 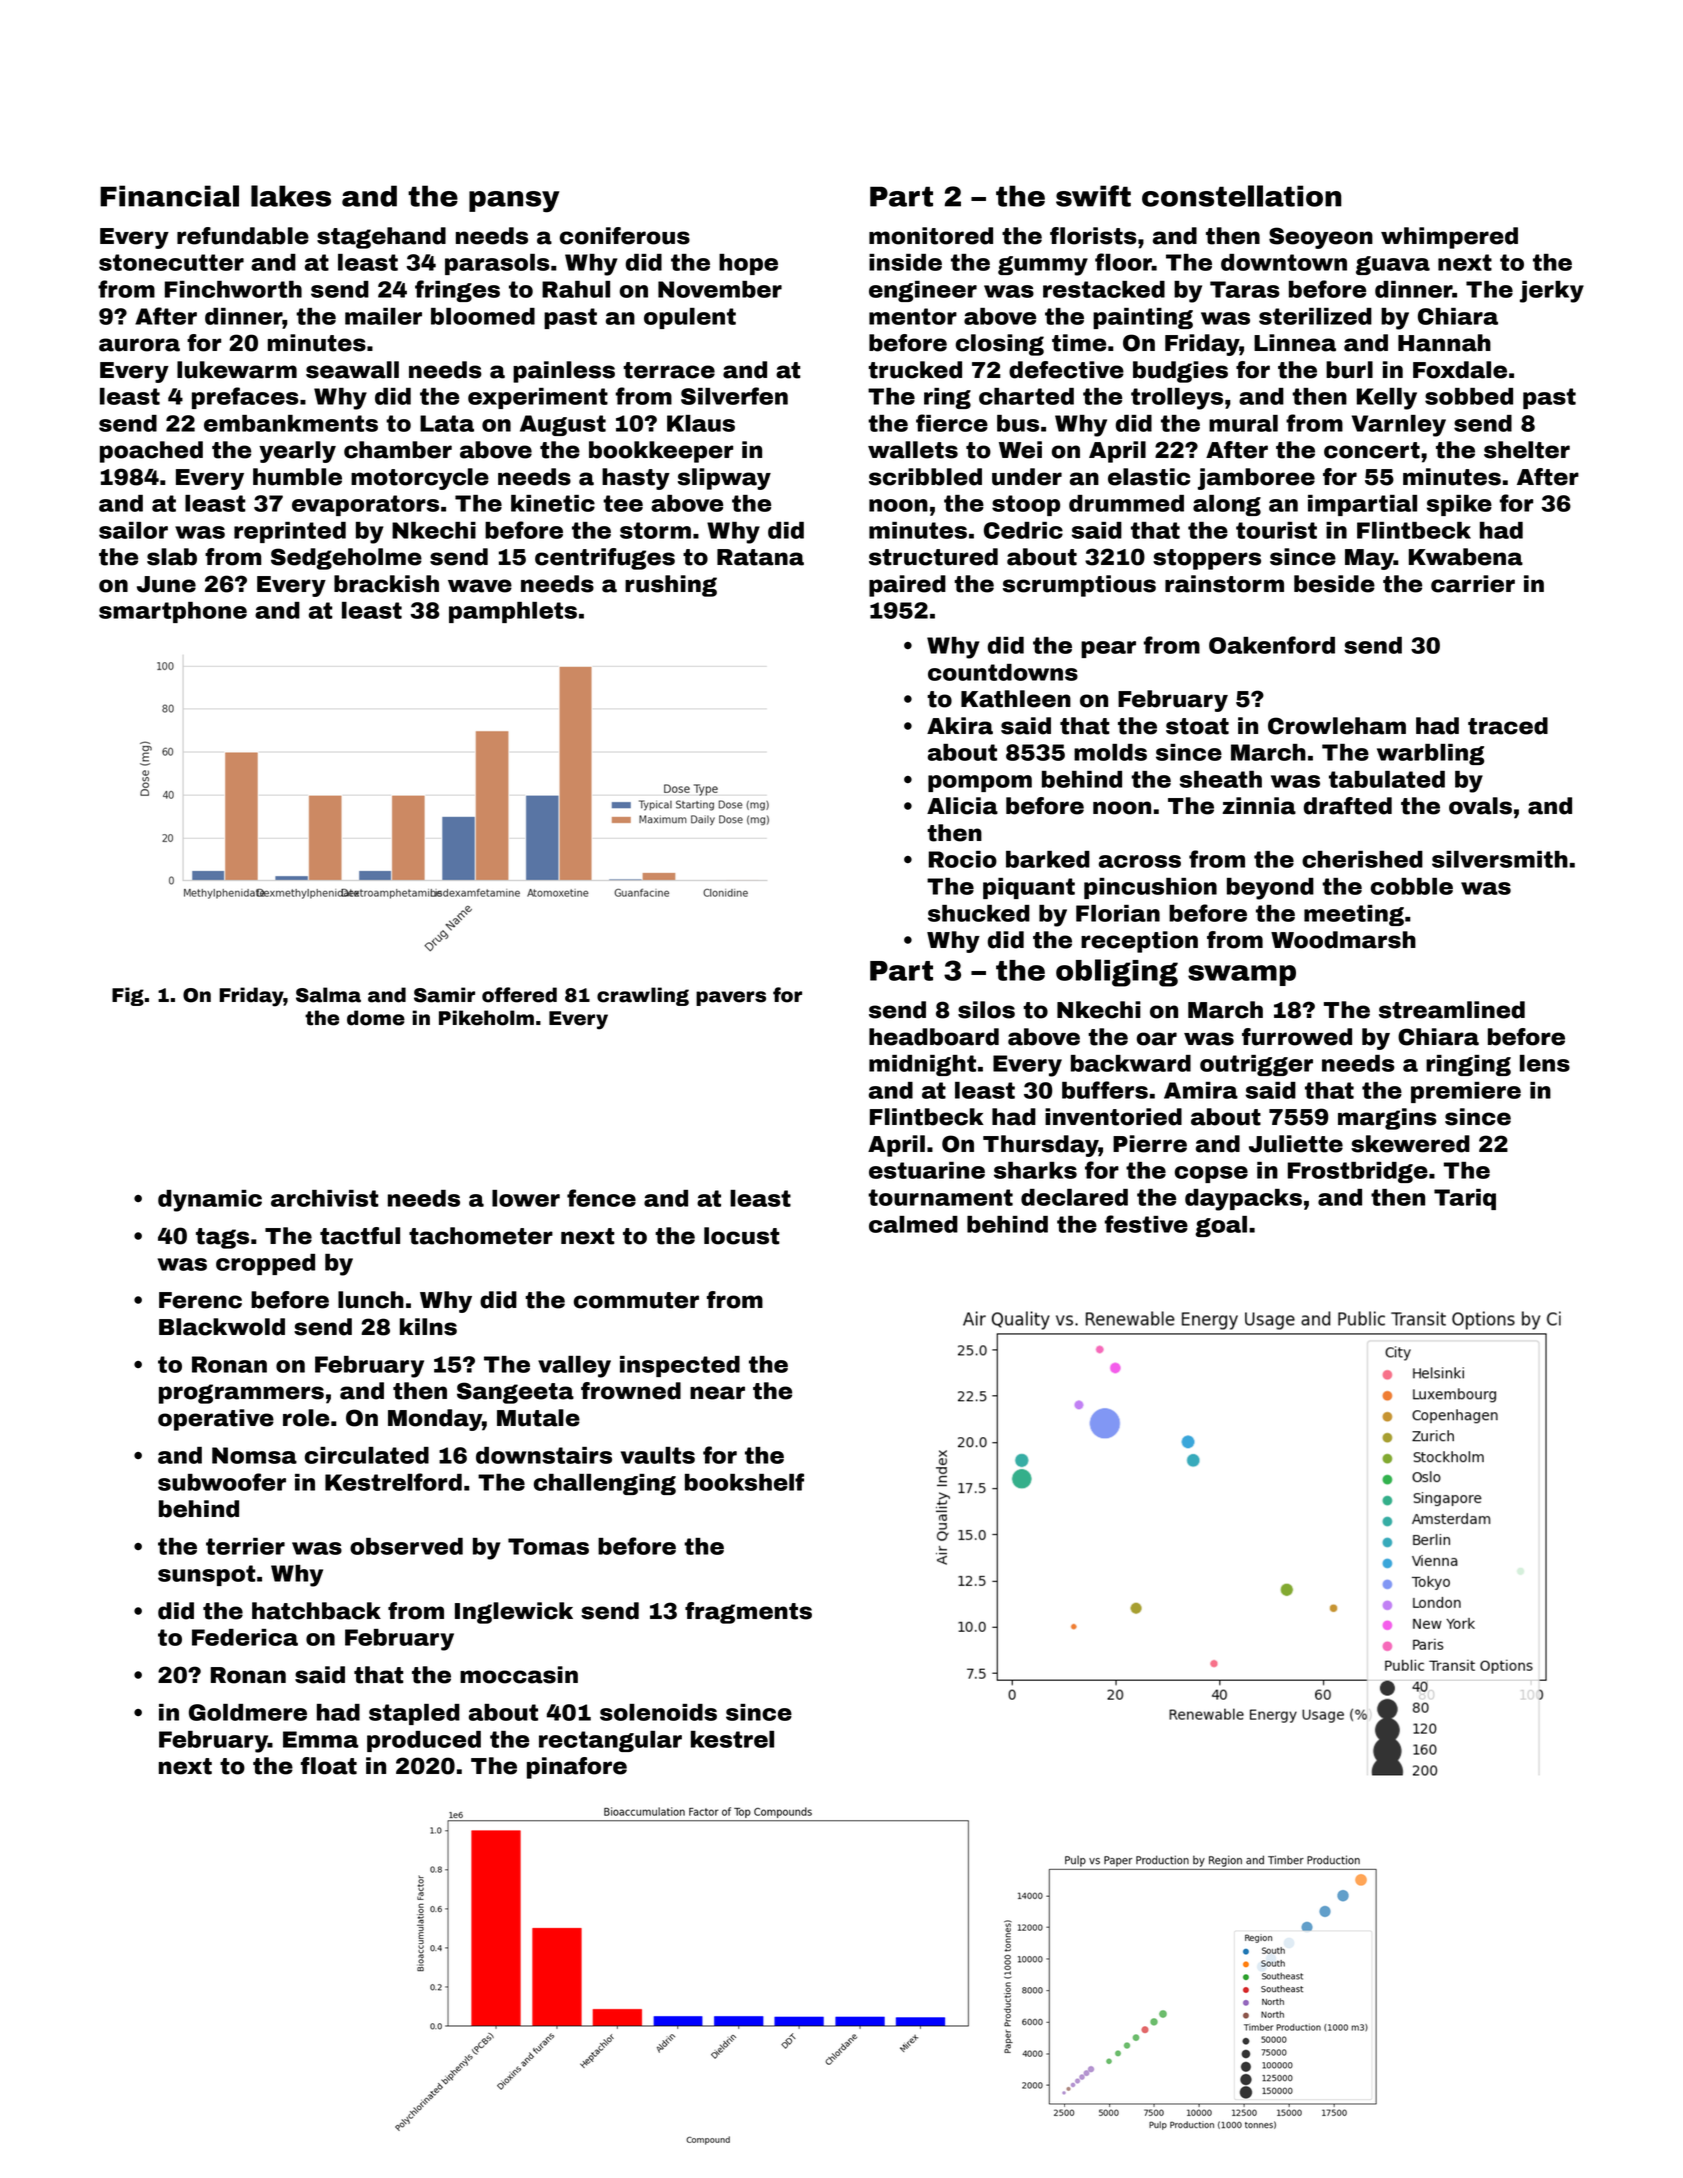 I want to click on lunch, so click(x=371, y=1300).
